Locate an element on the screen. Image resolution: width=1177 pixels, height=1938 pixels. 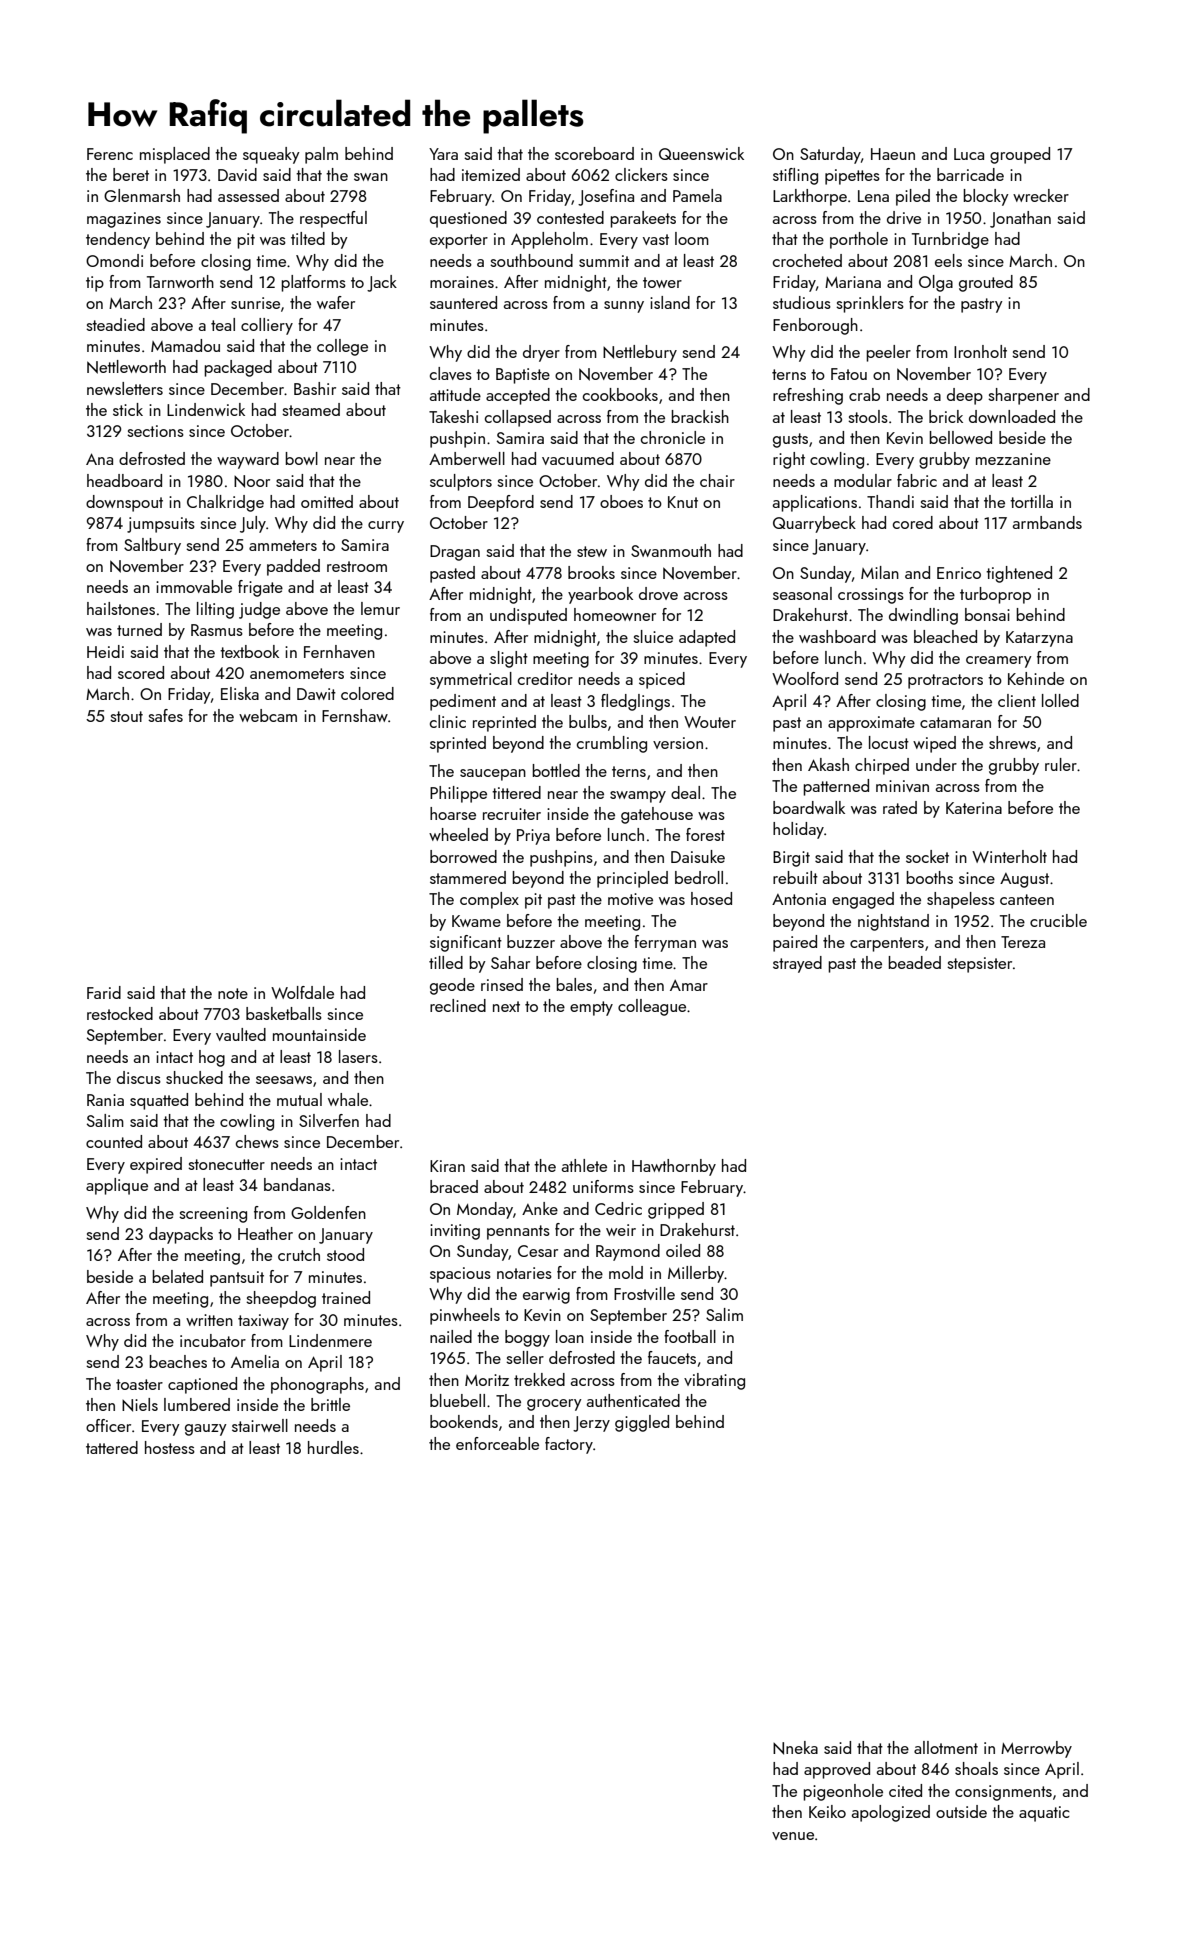
Nettleworth is located at coordinates (126, 367).
